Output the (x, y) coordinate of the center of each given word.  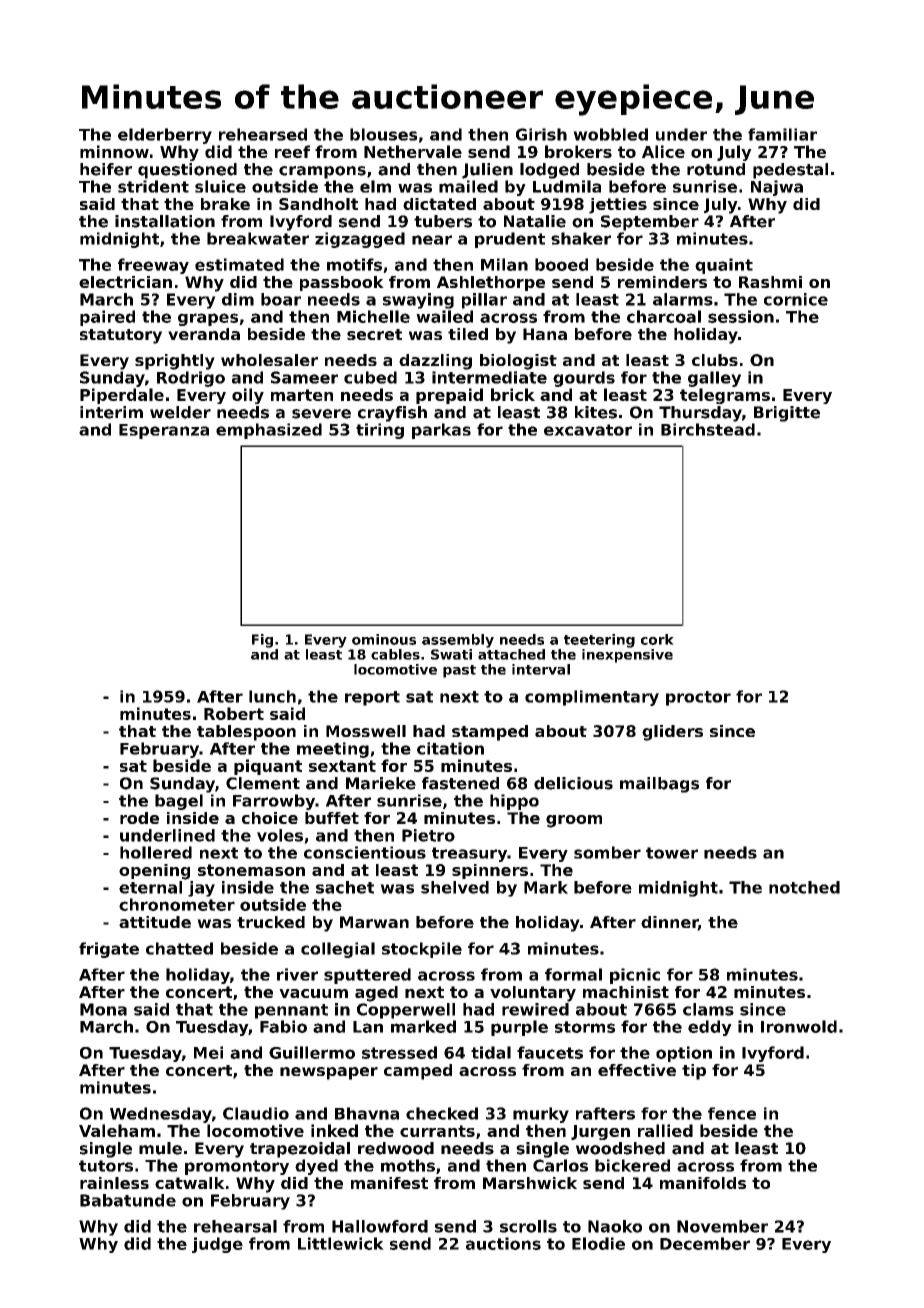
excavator (588, 430)
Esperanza (164, 431)
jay (201, 889)
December (705, 1243)
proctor (698, 698)
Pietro (428, 835)
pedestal (790, 171)
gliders (672, 733)
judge (217, 1245)
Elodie (598, 1243)
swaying (418, 301)
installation (165, 221)
